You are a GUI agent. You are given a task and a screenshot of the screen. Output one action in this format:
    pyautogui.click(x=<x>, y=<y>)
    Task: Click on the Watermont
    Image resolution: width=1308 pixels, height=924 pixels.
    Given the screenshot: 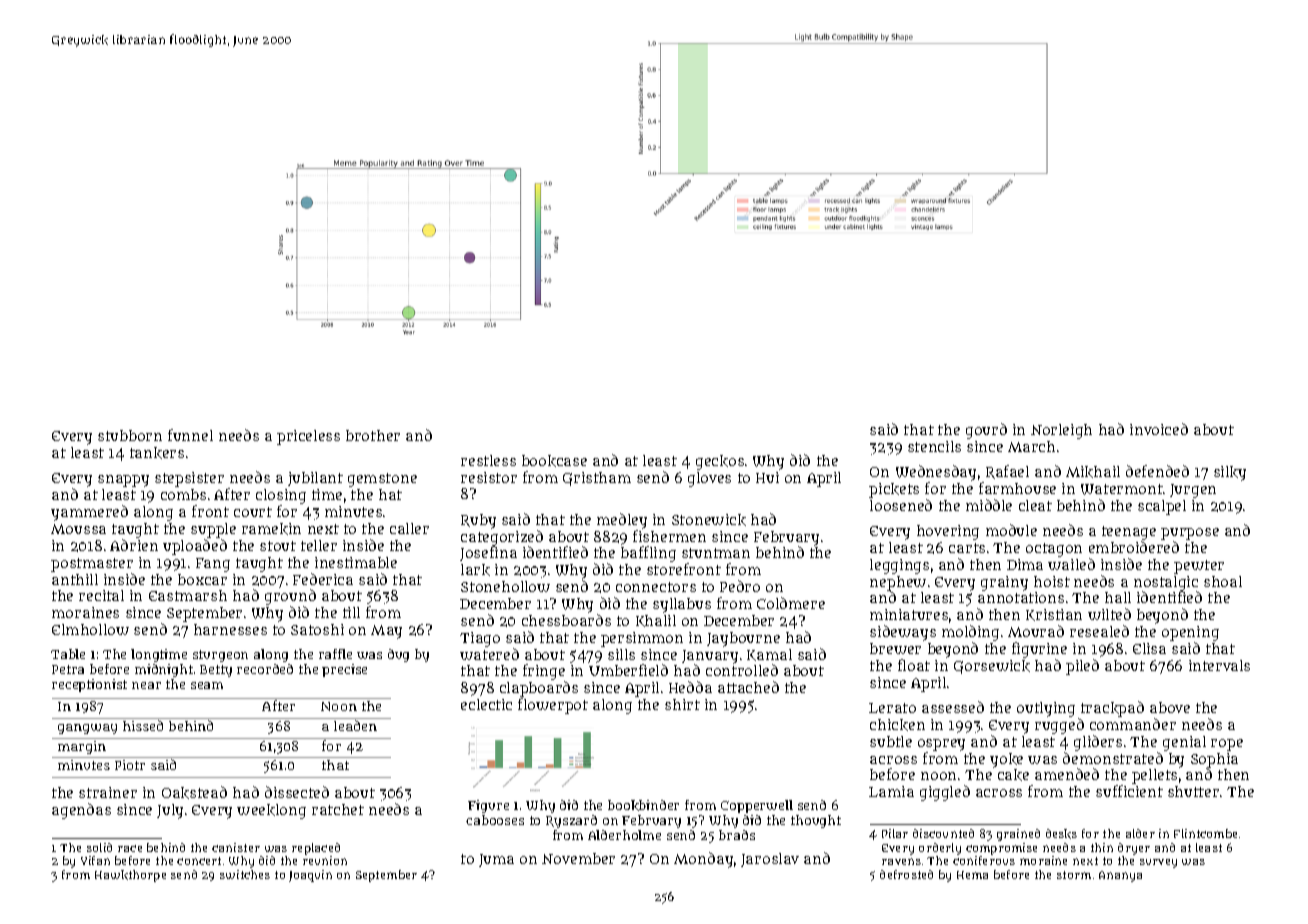 What is the action you would take?
    pyautogui.click(x=1122, y=489)
